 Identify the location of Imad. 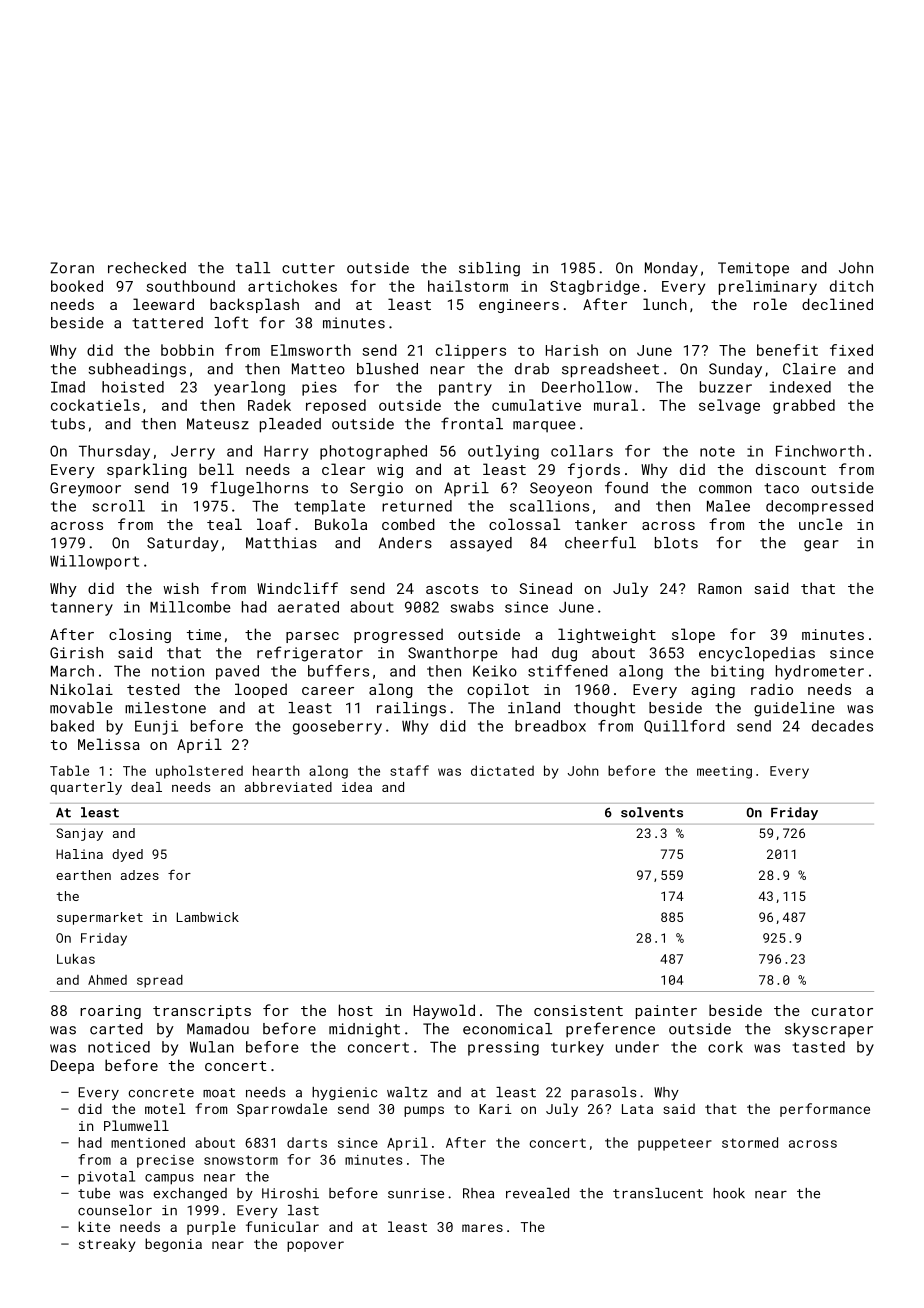
(68, 387).
